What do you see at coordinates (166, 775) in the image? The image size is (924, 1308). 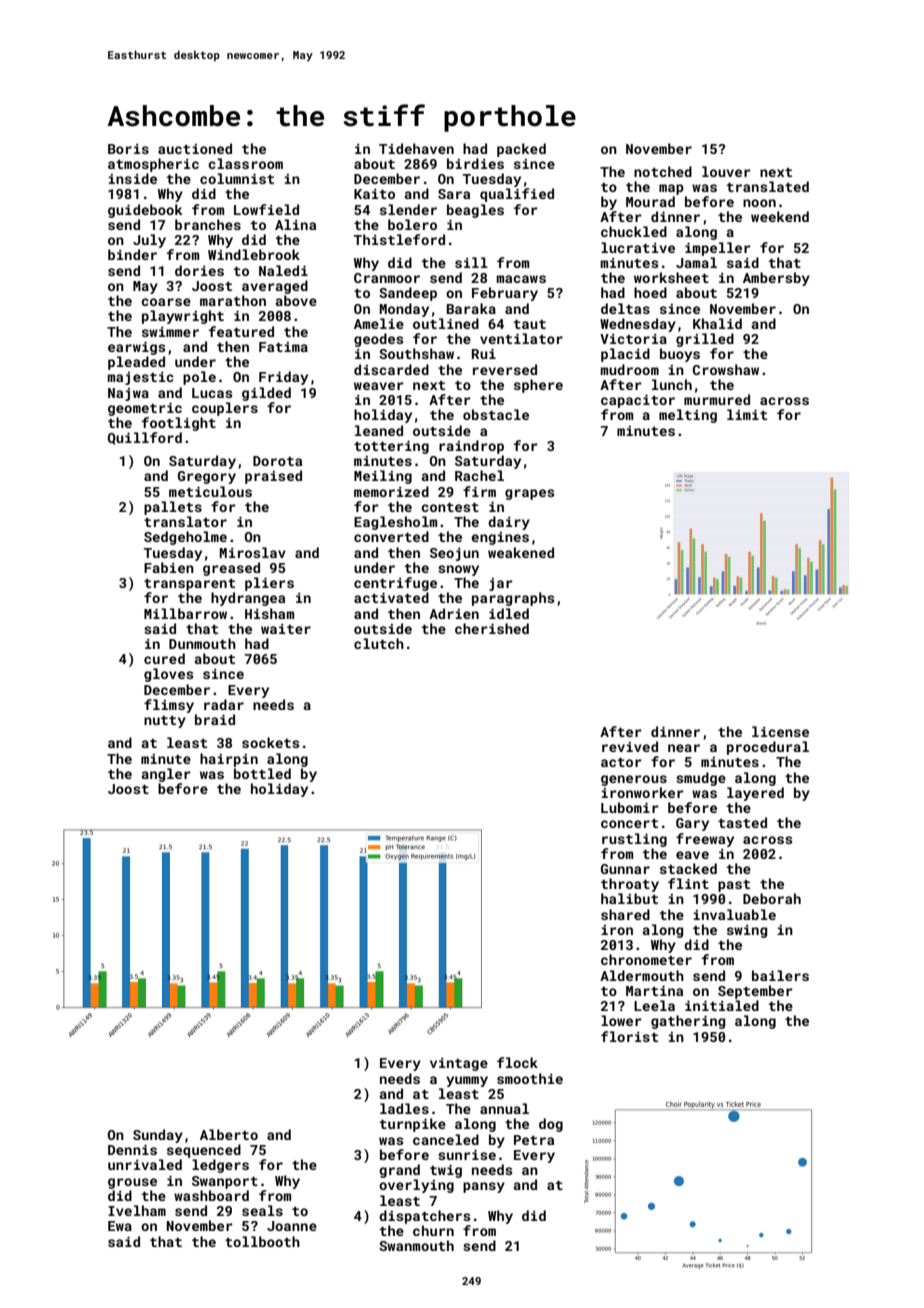 I see `angler` at bounding box center [166, 775].
